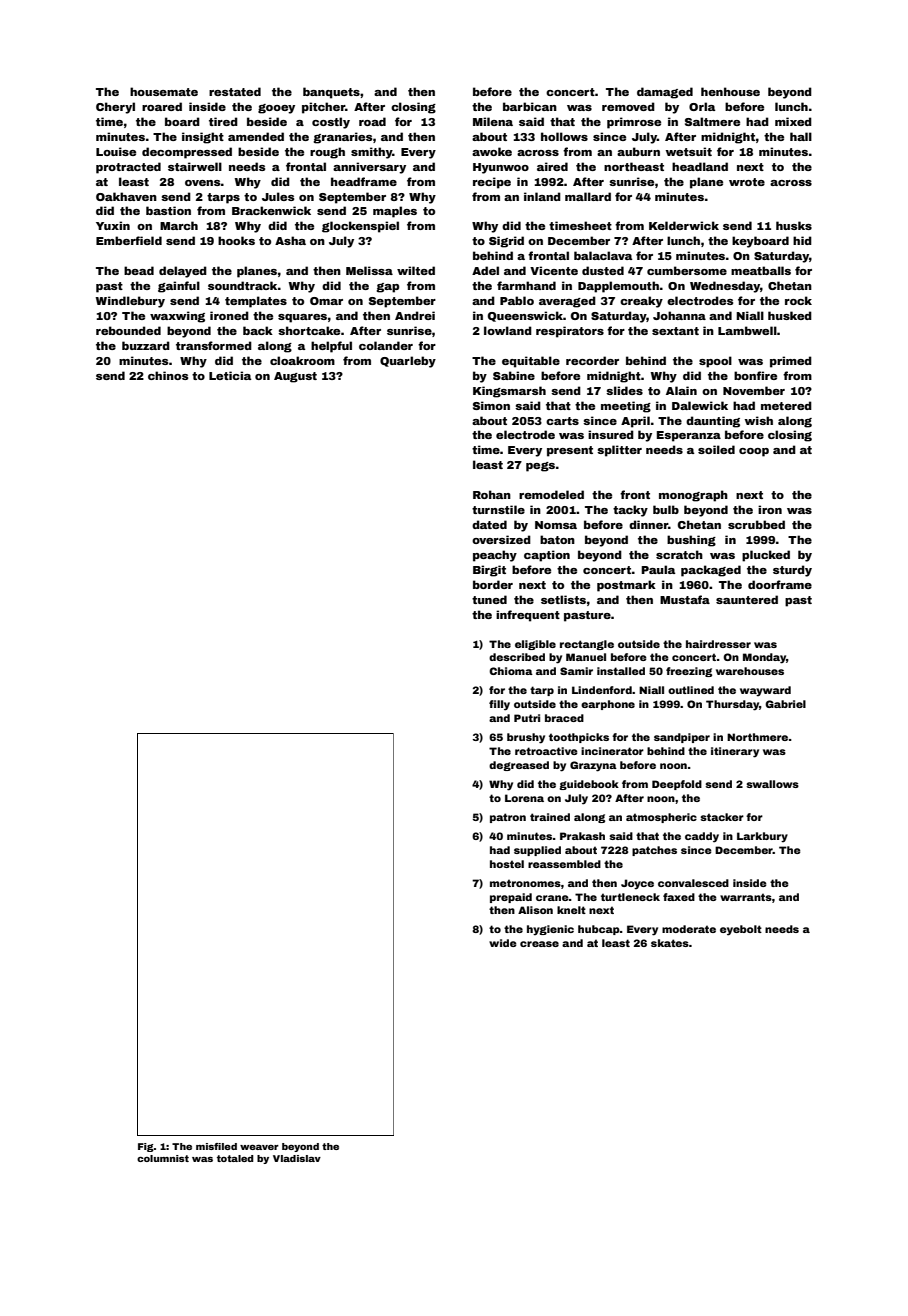  Describe the element at coordinates (146, 1147) in the document. I see `Fig` at that location.
